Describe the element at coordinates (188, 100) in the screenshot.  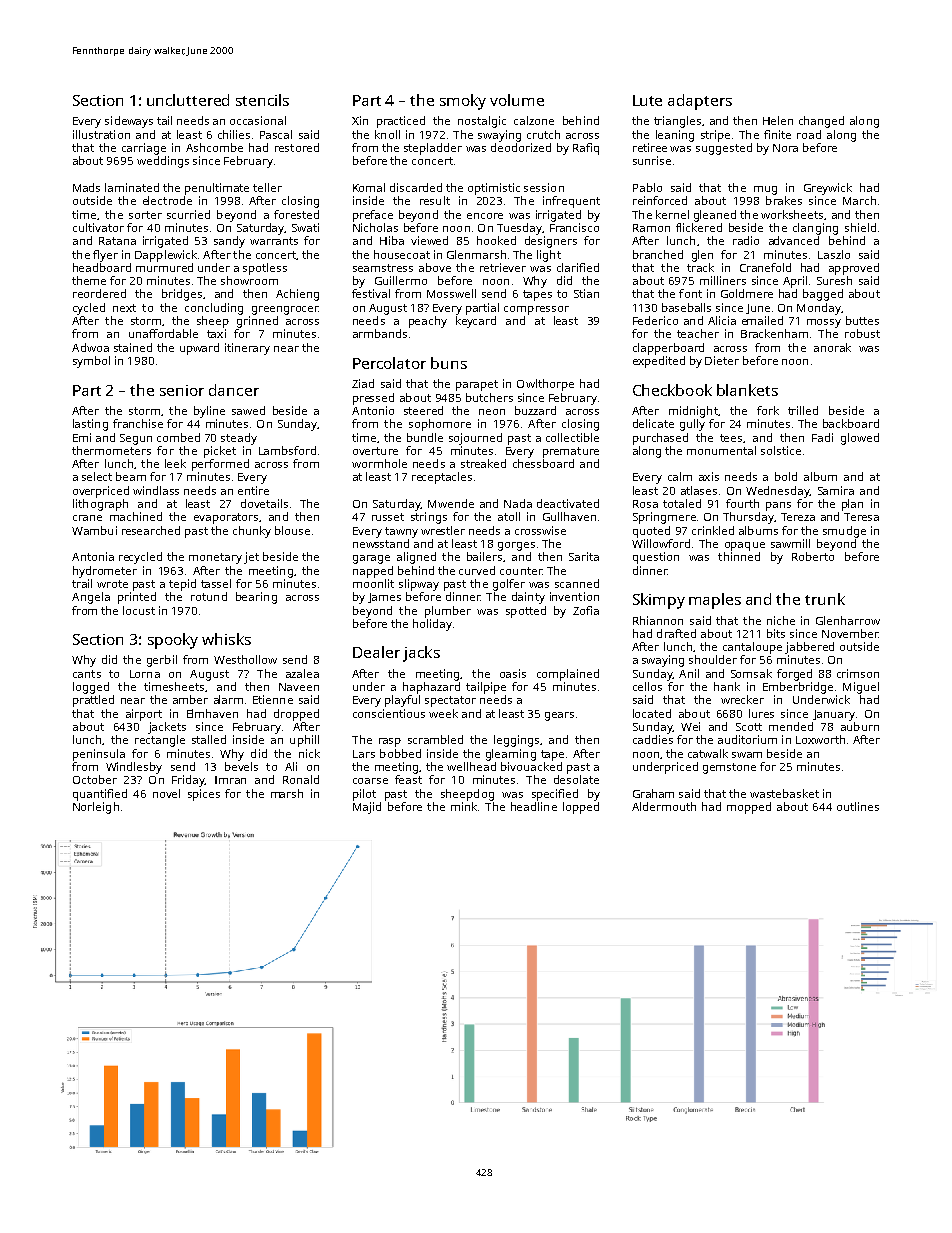
I see `uncluttered` at that location.
